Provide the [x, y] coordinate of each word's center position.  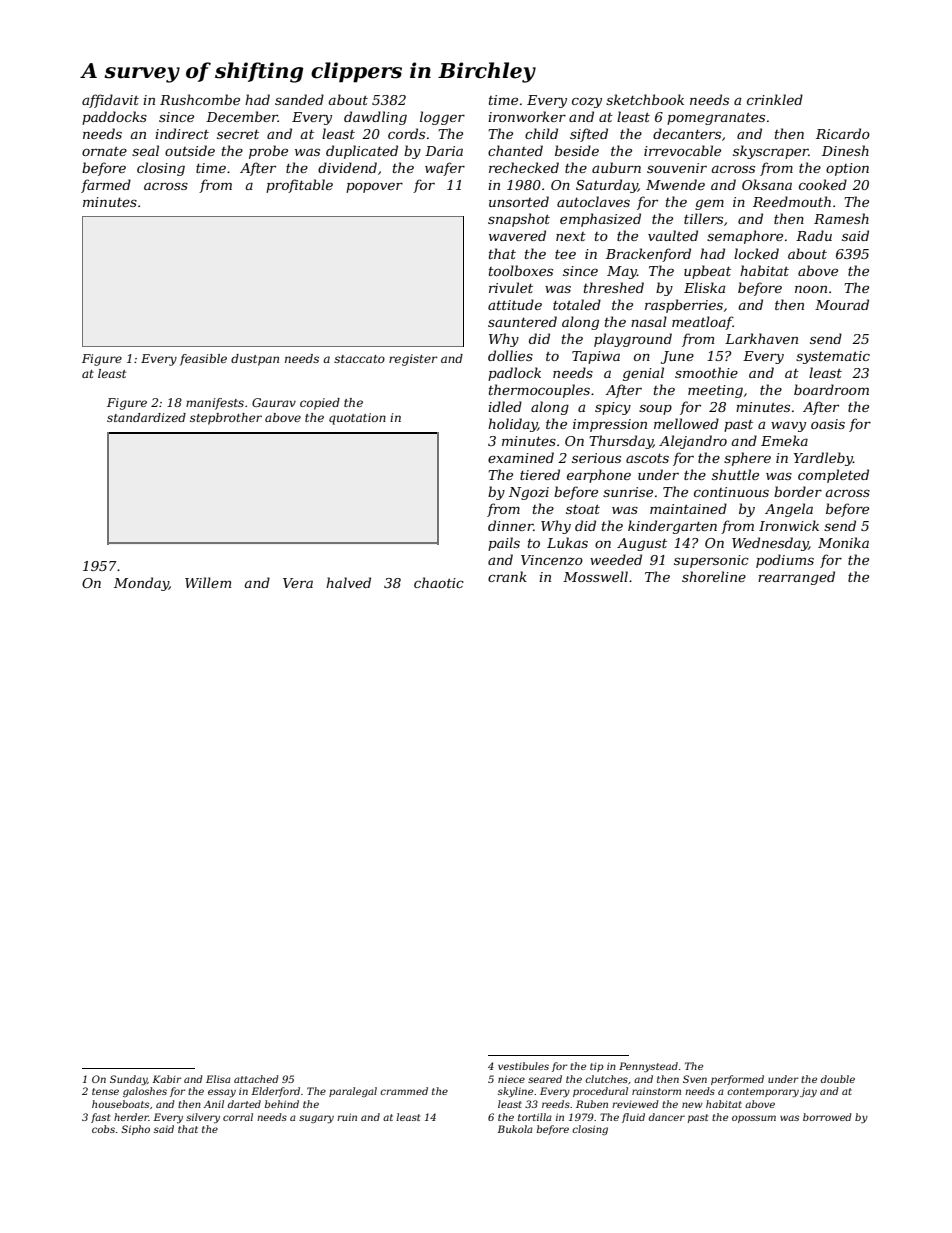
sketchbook [645, 99]
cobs [103, 1129]
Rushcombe [200, 99]
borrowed [827, 1117]
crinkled [775, 99]
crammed [404, 1091]
